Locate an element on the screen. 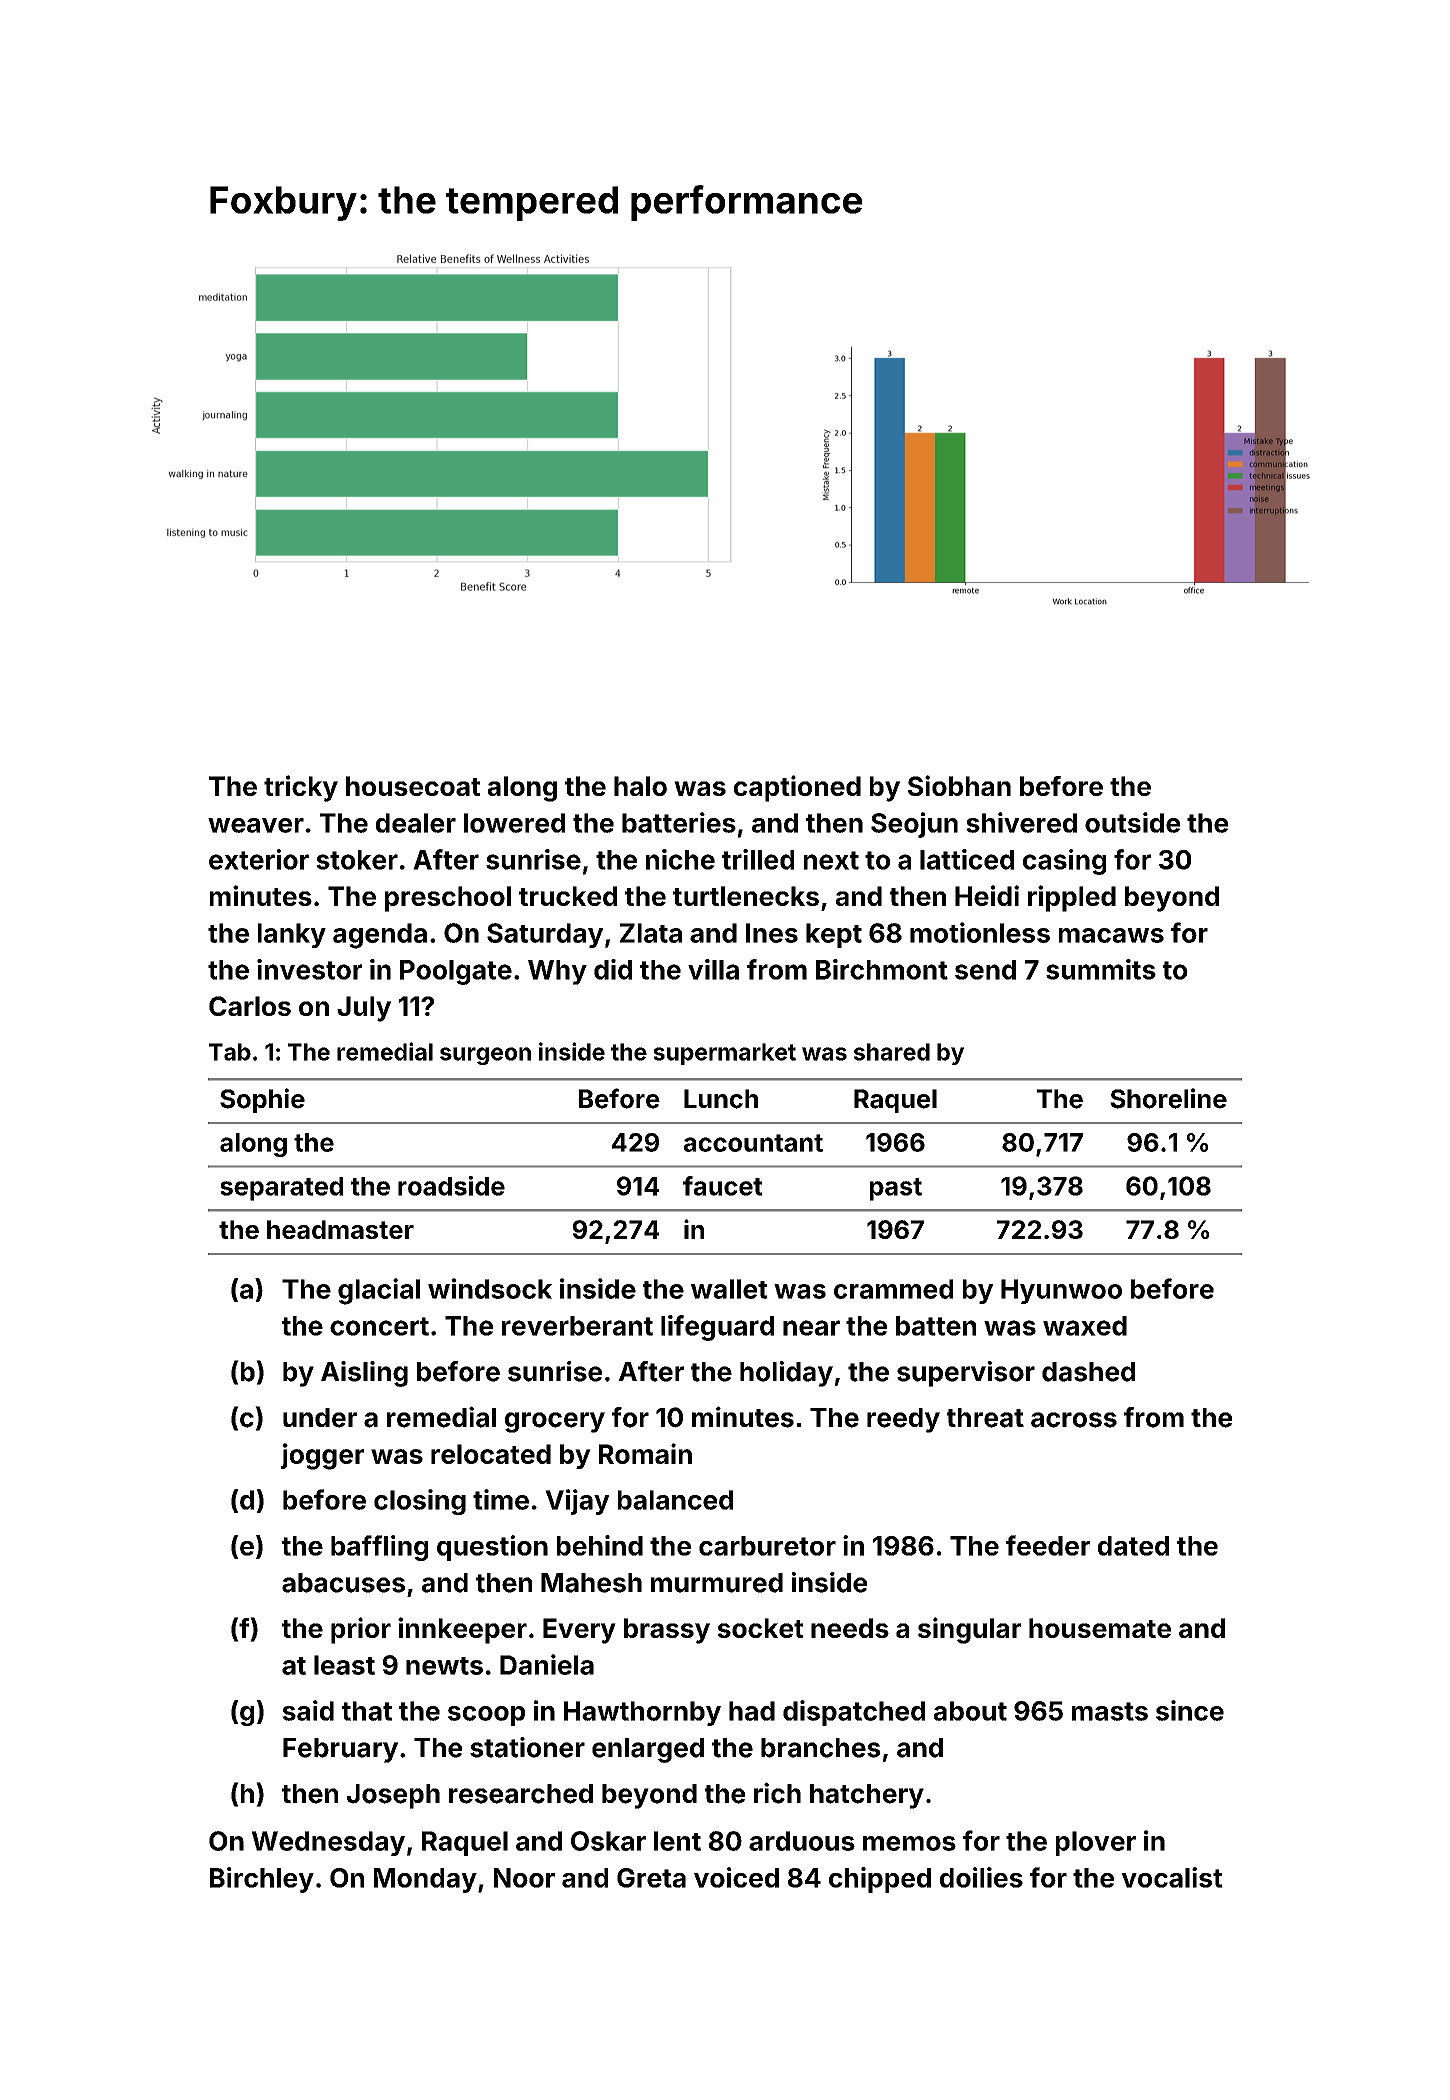  faucet is located at coordinates (723, 1186).
